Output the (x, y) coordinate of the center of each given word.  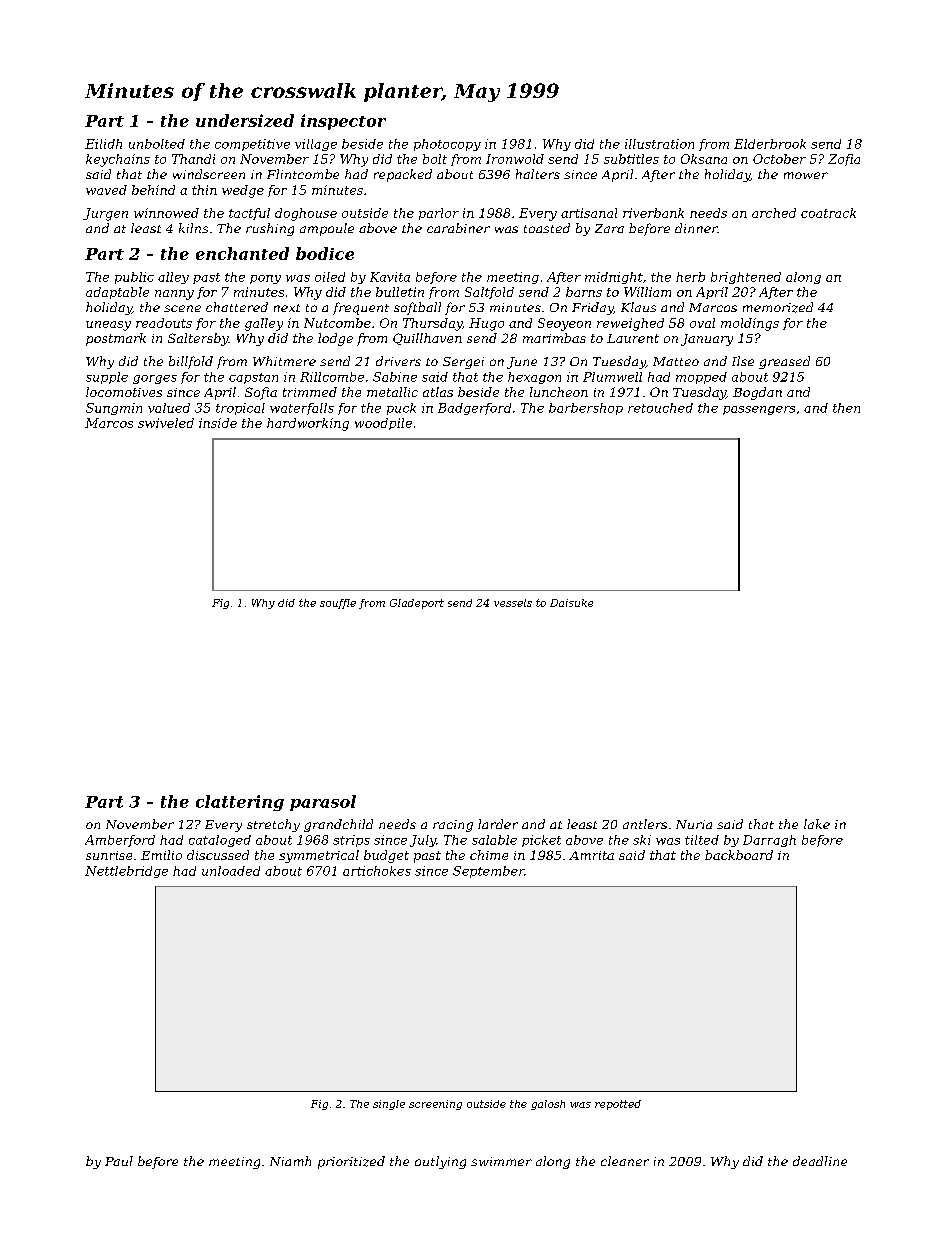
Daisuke (571, 603)
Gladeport (417, 604)
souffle (338, 604)
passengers (759, 410)
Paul (119, 1161)
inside (218, 423)
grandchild (338, 825)
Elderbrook (770, 144)
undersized (245, 120)
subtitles (631, 159)
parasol (323, 803)
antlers (645, 824)
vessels (513, 603)
